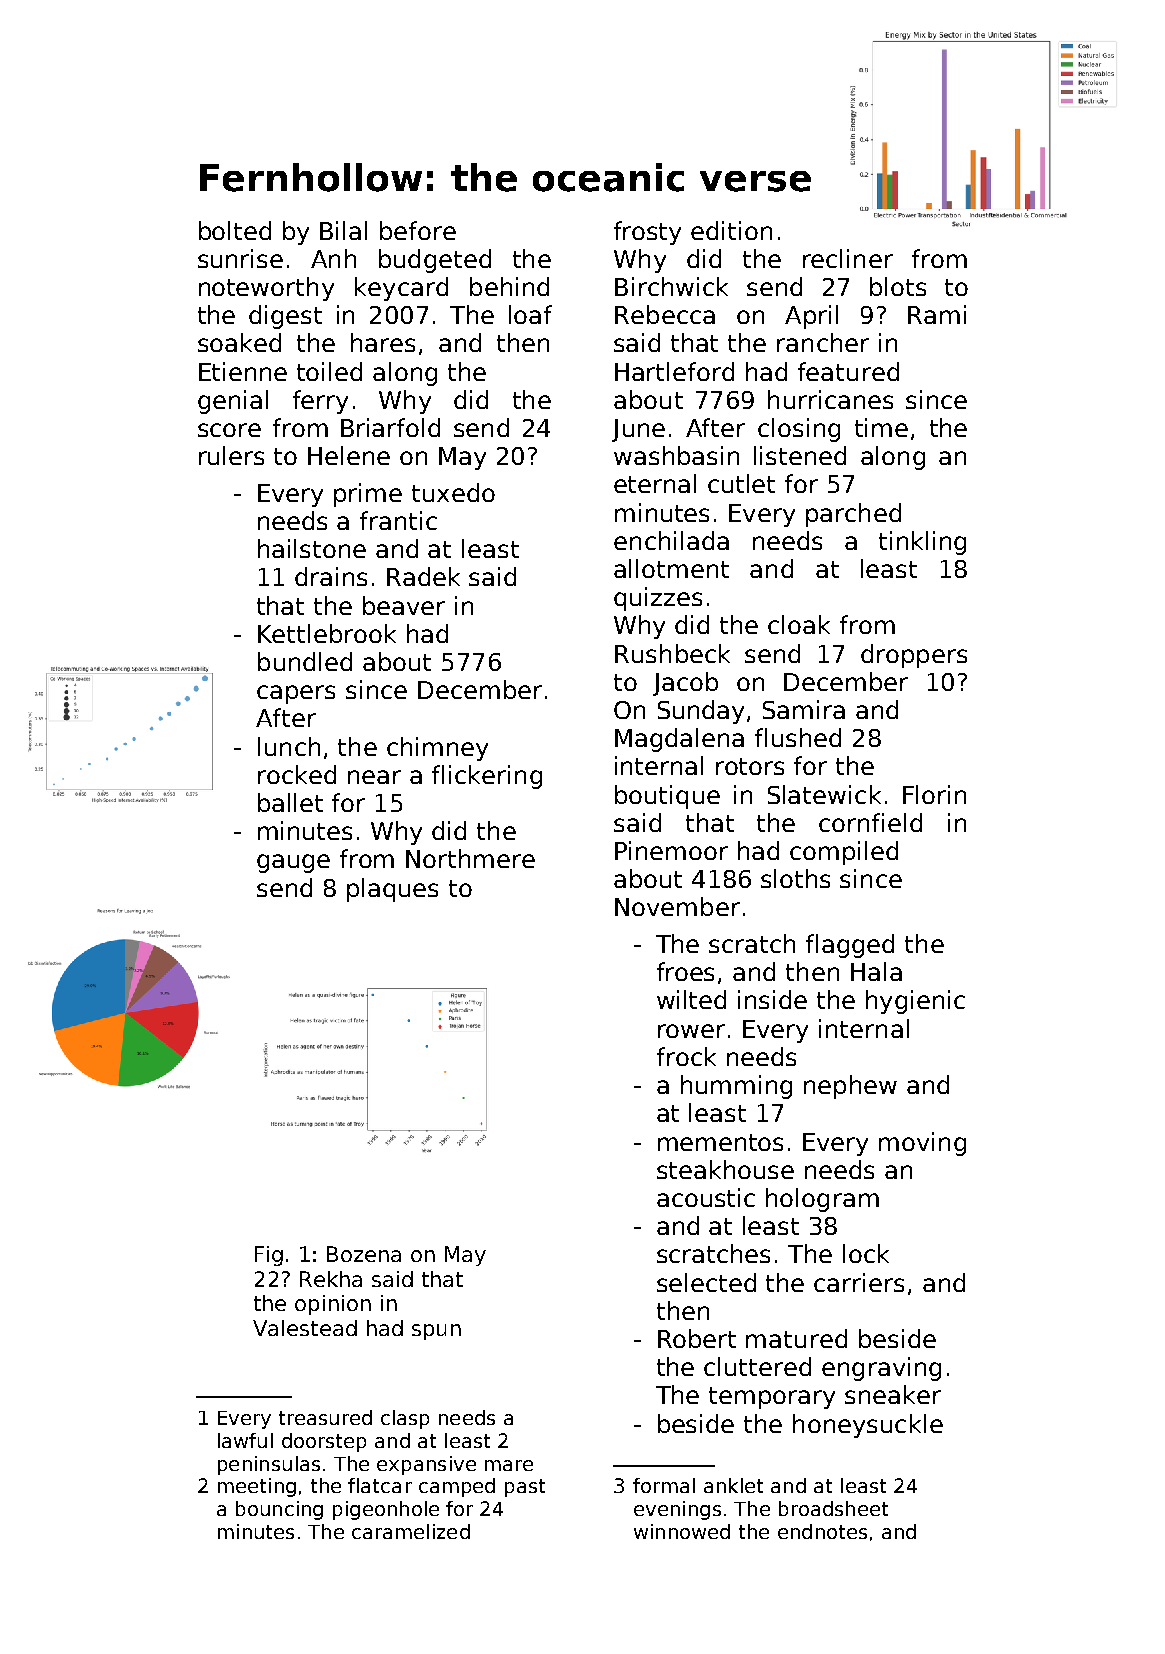 This image has height=1654, width=1165. I want to click on Radek, so click(423, 576).
